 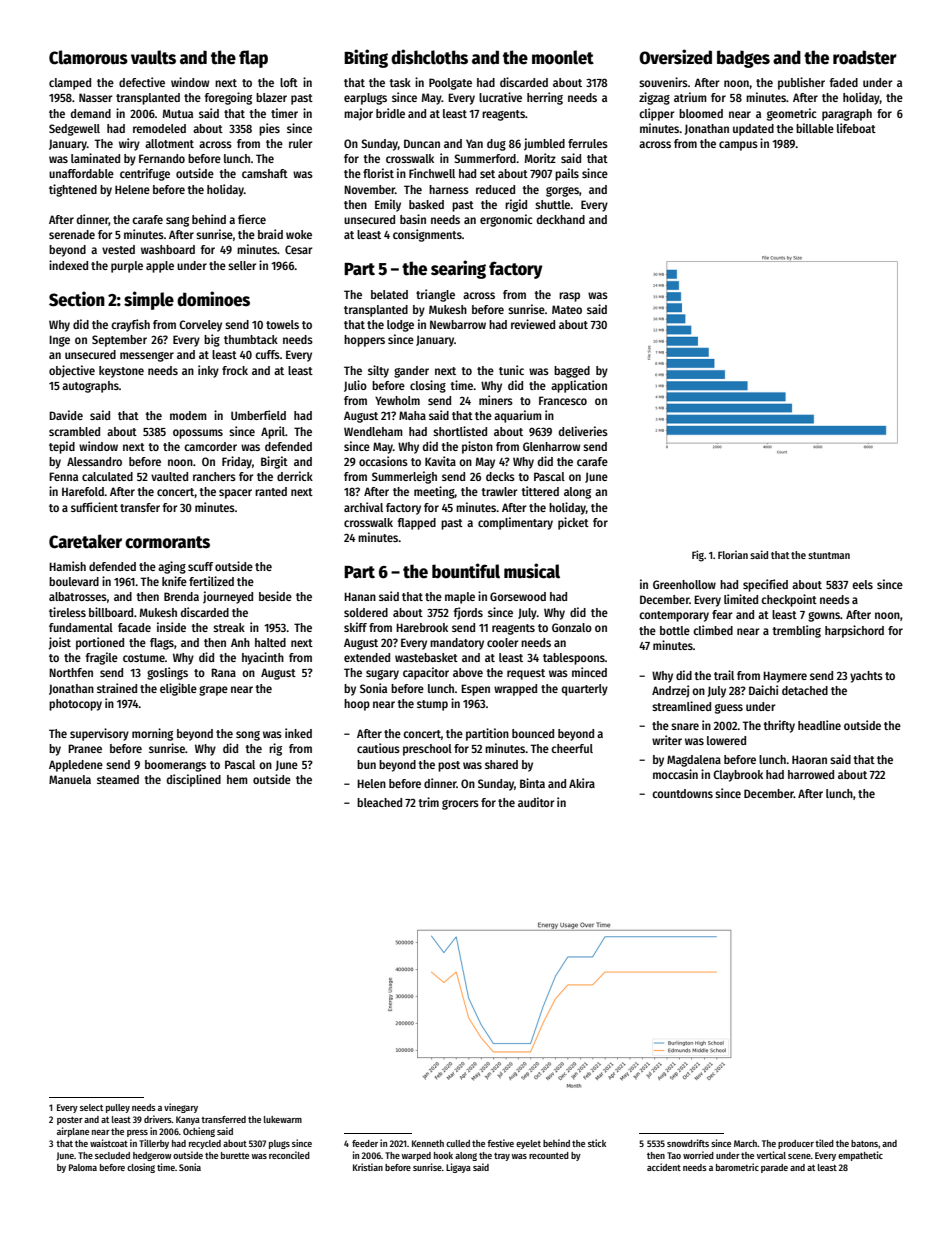 What do you see at coordinates (675, 774) in the screenshot?
I see `moccasin` at bounding box center [675, 774].
